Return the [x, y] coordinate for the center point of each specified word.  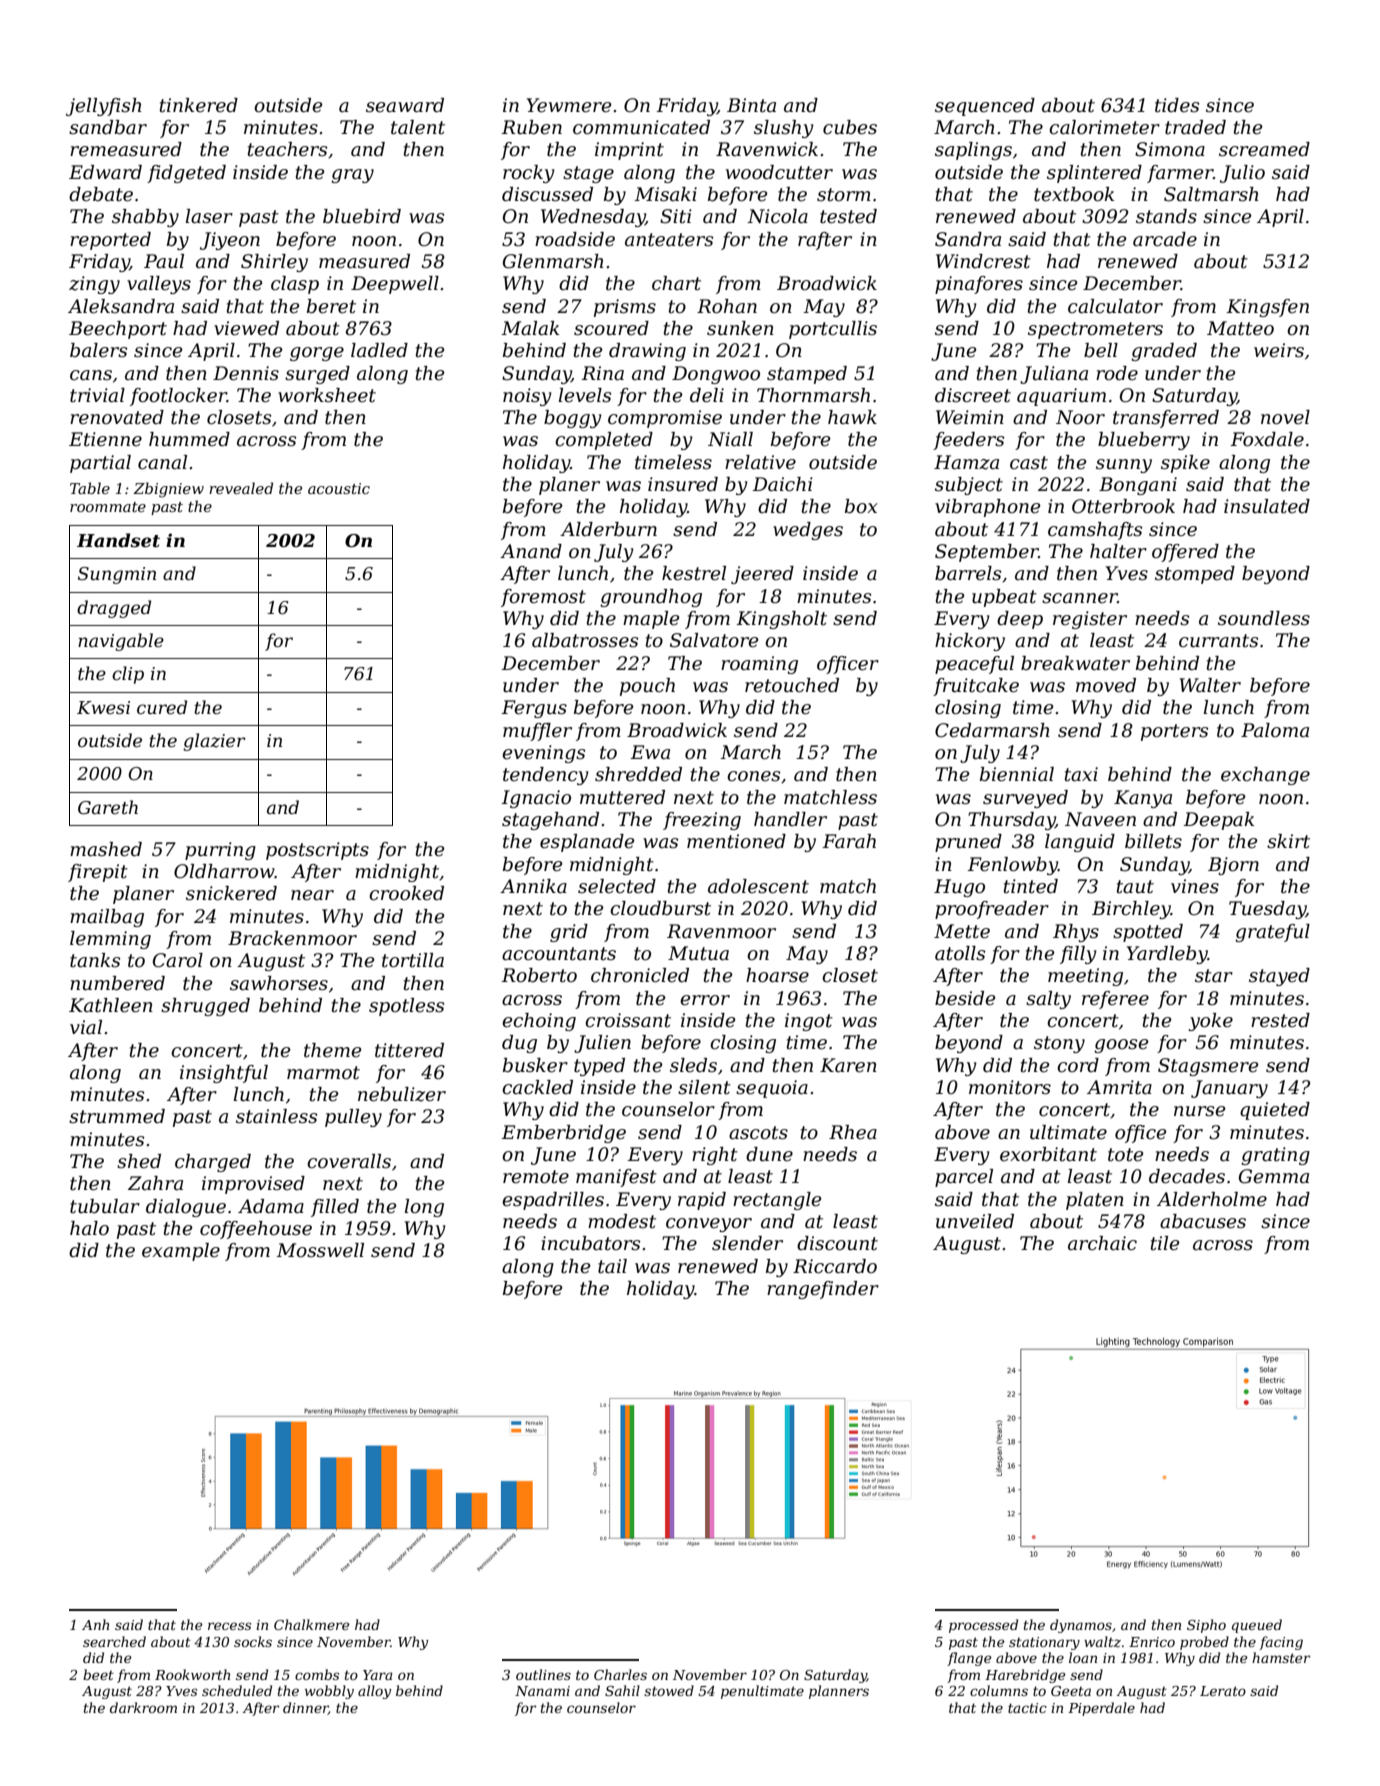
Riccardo [835, 1266]
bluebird [362, 216]
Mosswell [320, 1250]
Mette [962, 931]
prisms [625, 308]
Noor [1080, 417]
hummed [189, 439]
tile [1165, 1243]
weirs [1279, 350]
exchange [1265, 776]
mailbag [107, 918]
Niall [730, 439]
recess [229, 1626]
